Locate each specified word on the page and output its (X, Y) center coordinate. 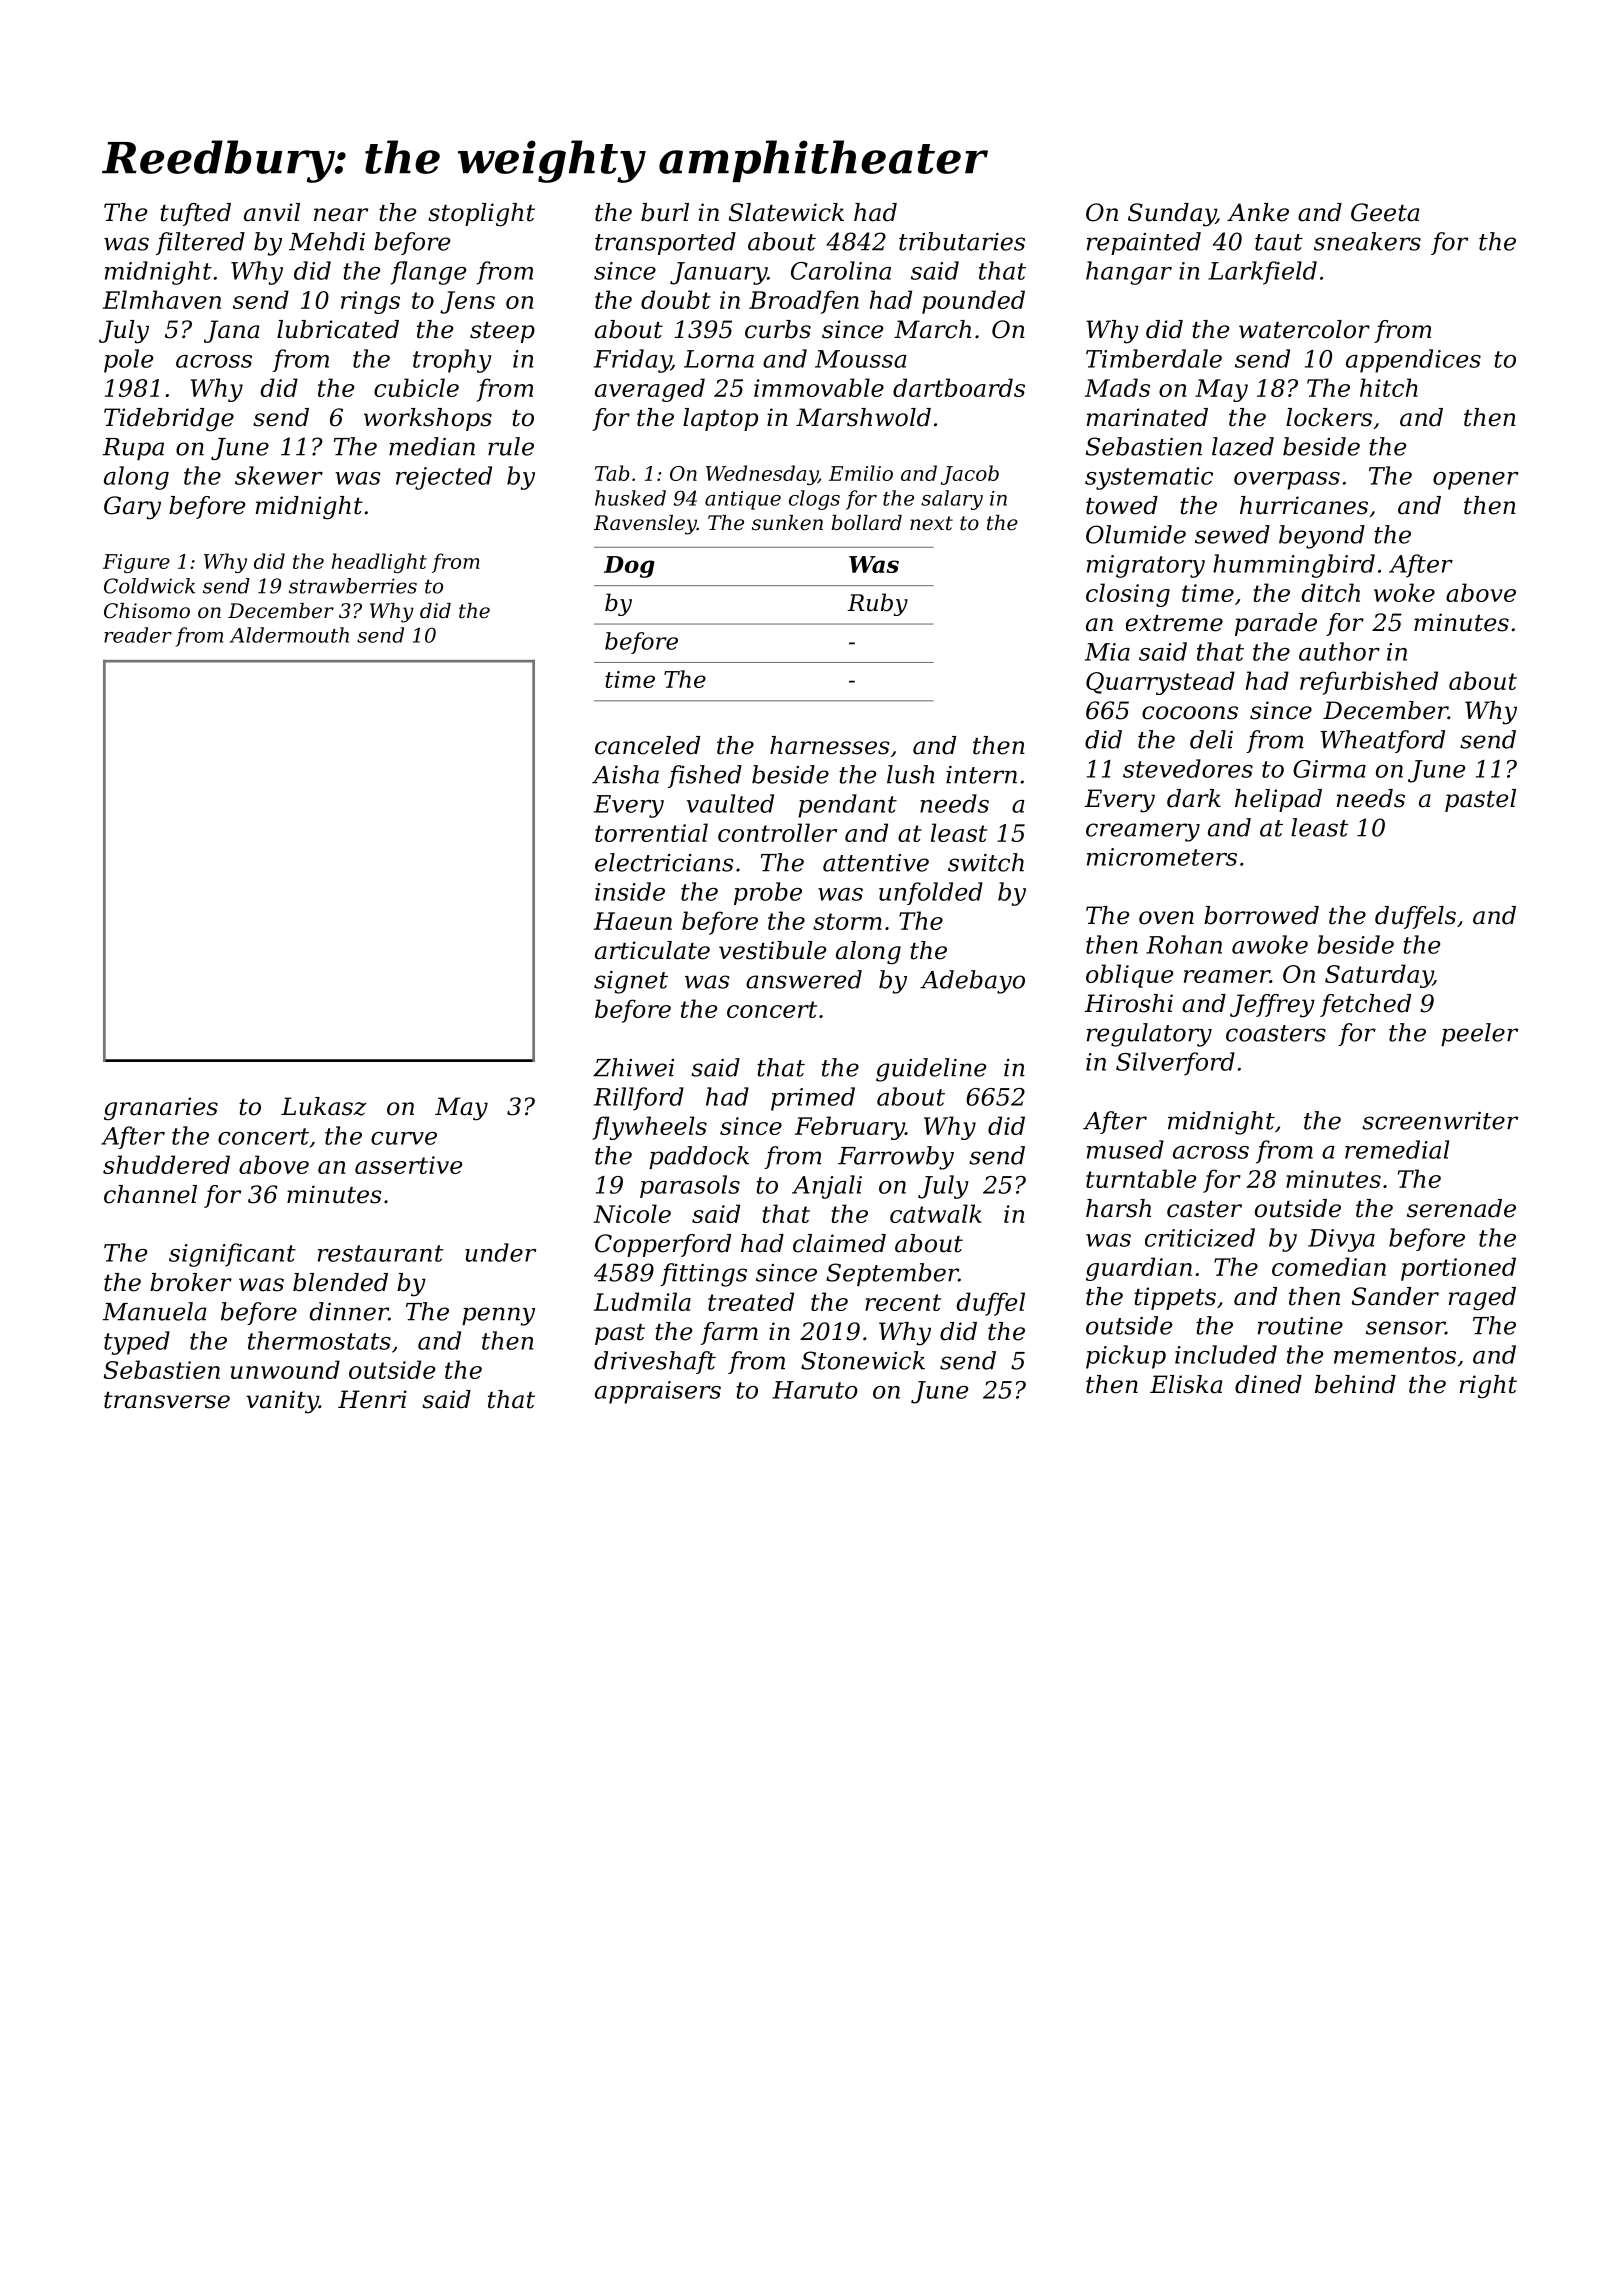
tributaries (962, 241)
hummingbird (1294, 566)
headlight (379, 563)
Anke (1258, 212)
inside (630, 891)
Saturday (1379, 976)
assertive (408, 1165)
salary (952, 500)
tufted (195, 214)
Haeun (633, 921)
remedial (1397, 1149)
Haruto (815, 1390)
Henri (372, 1399)
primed (813, 1099)
